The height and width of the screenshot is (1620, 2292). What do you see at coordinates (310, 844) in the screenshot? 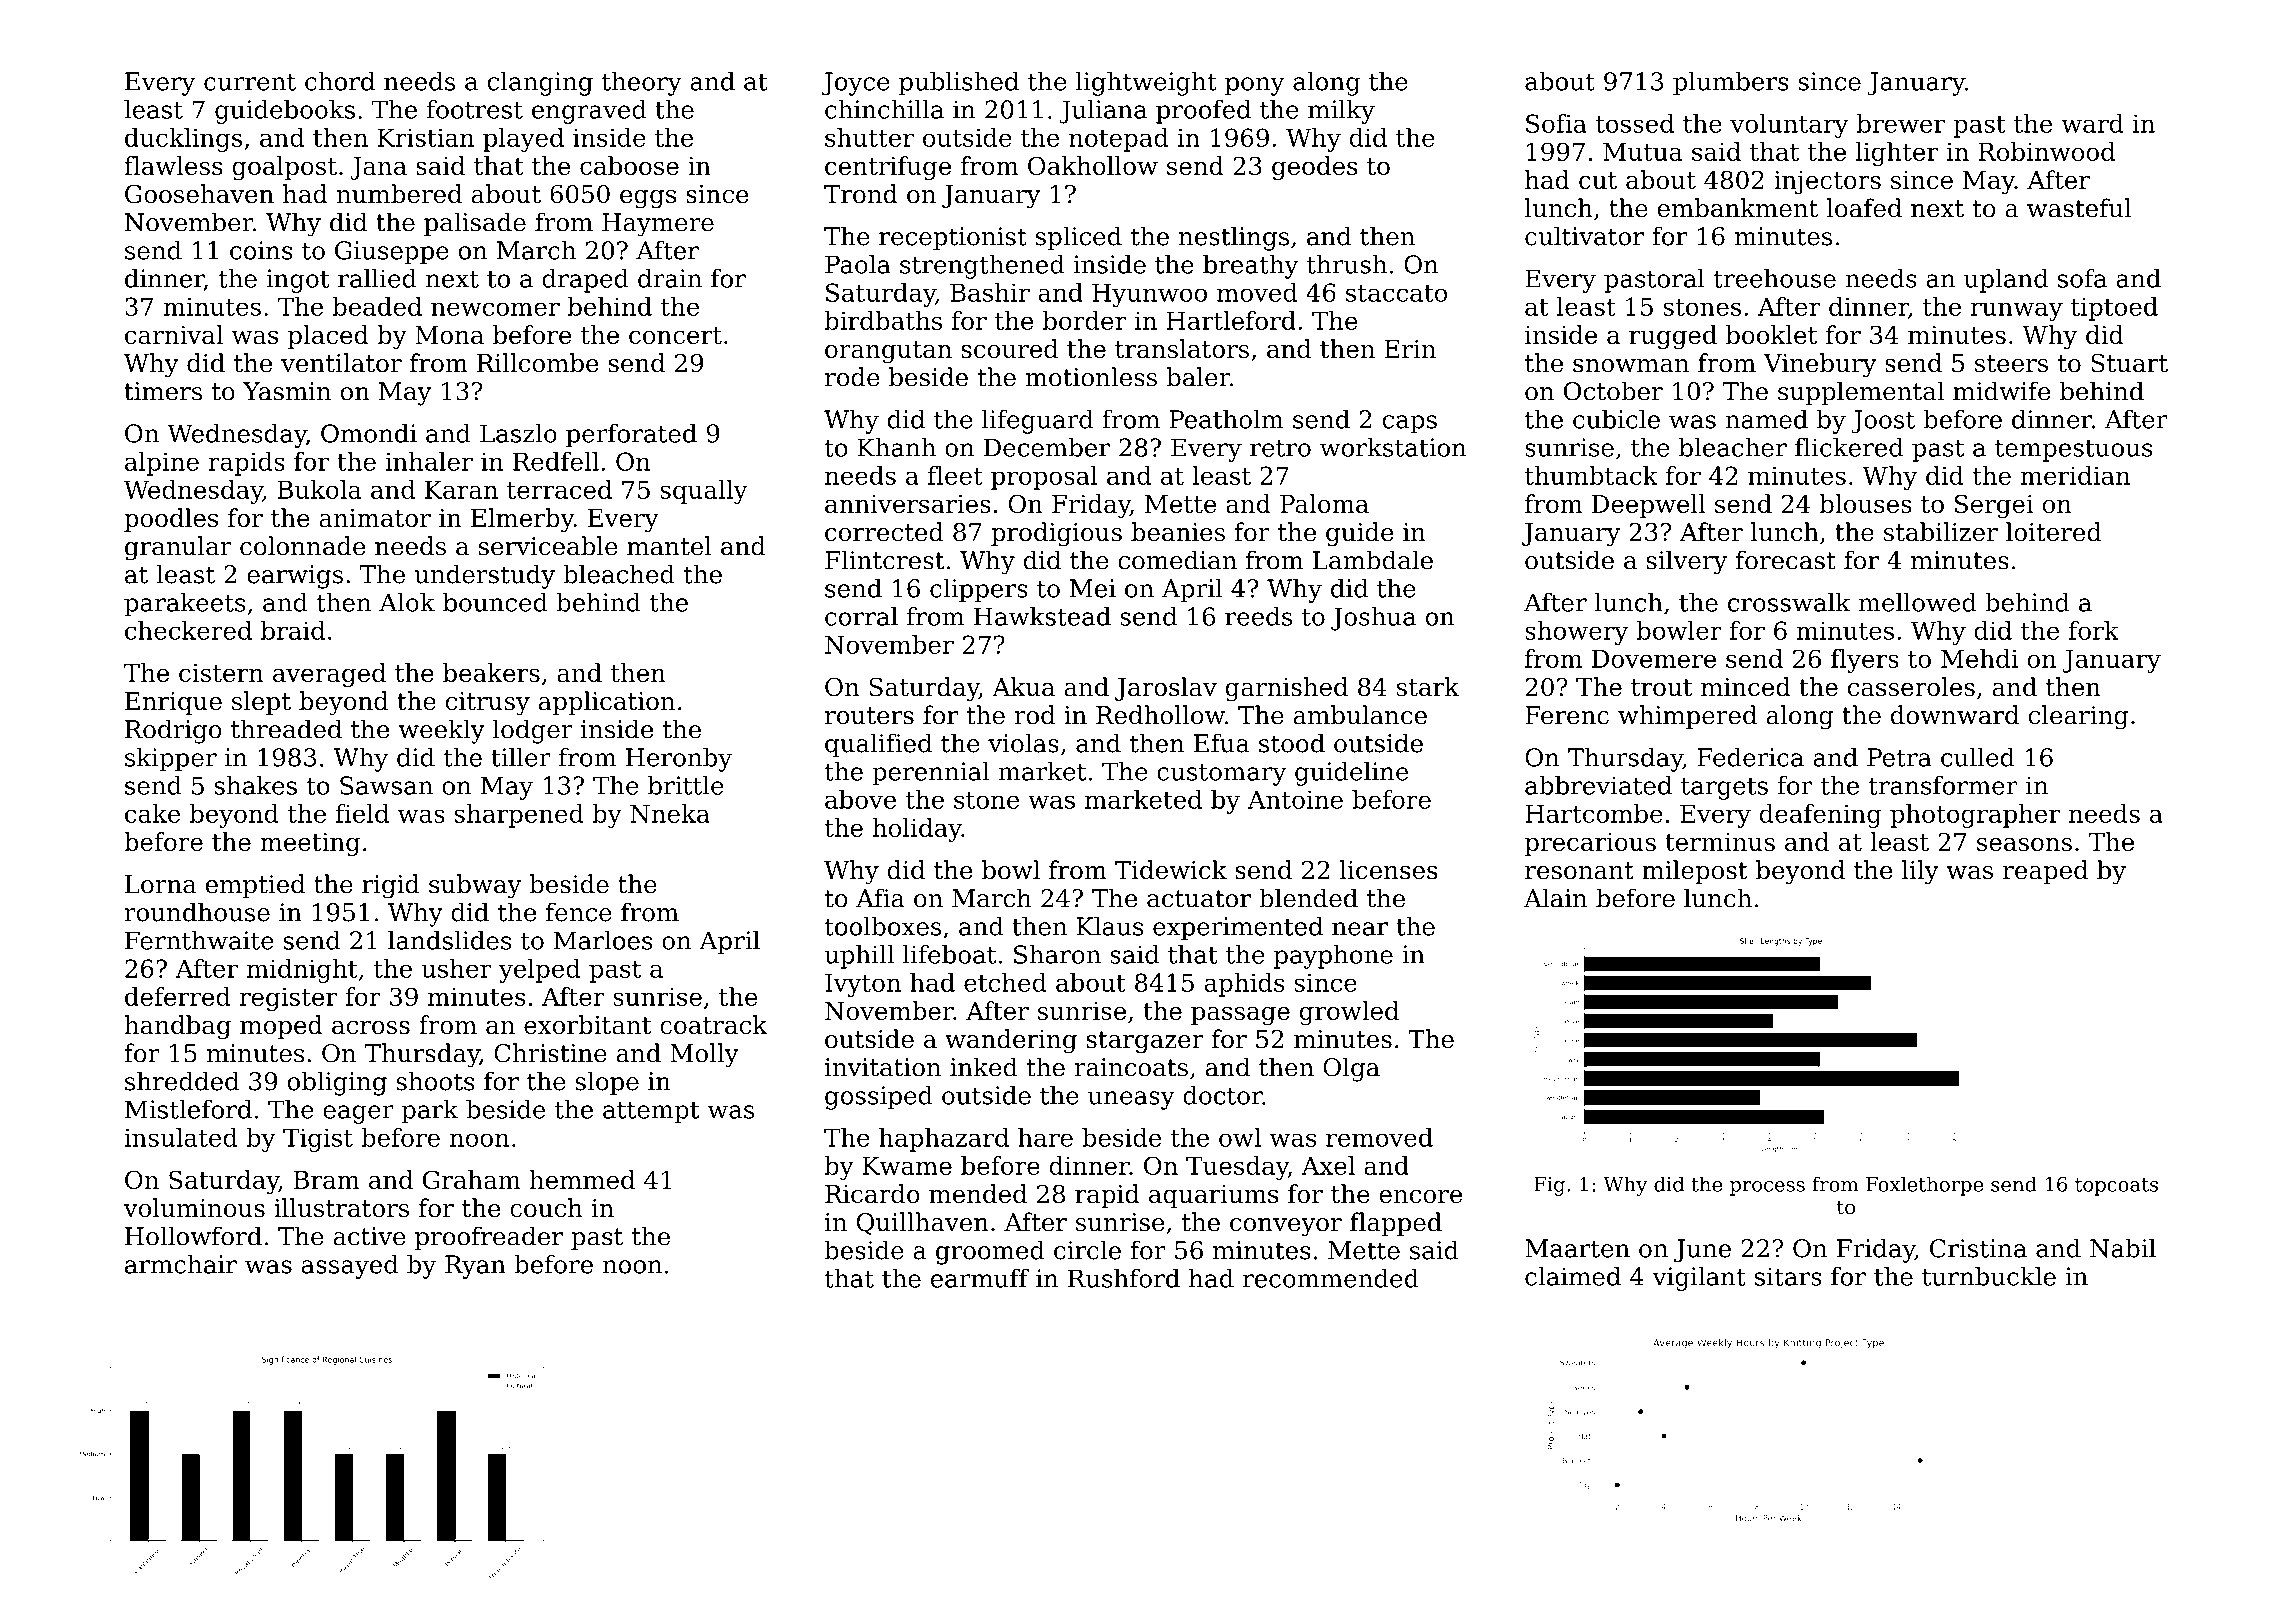
I see `meeting` at bounding box center [310, 844].
